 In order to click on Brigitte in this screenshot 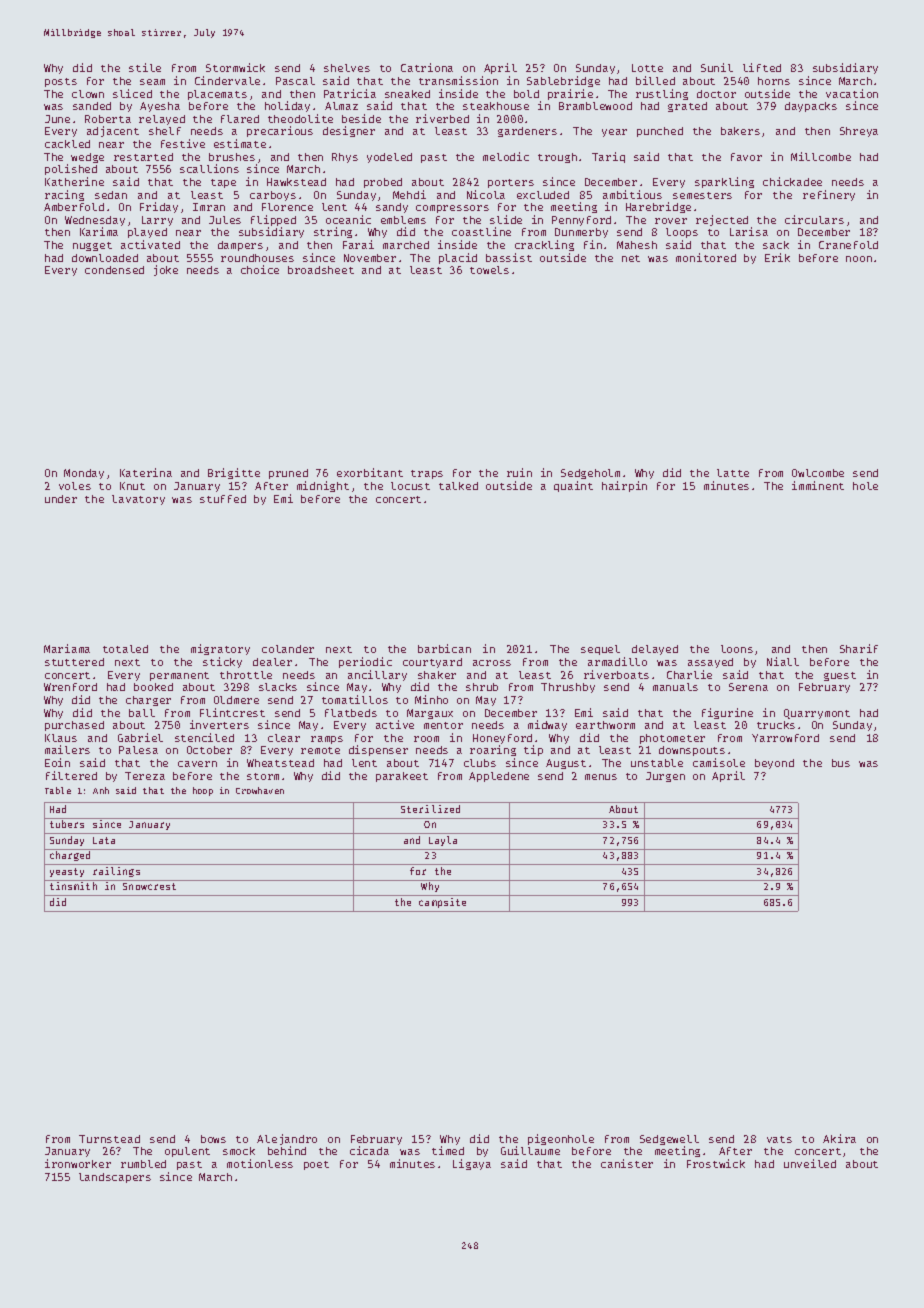, I will do `click(234, 473)`.
